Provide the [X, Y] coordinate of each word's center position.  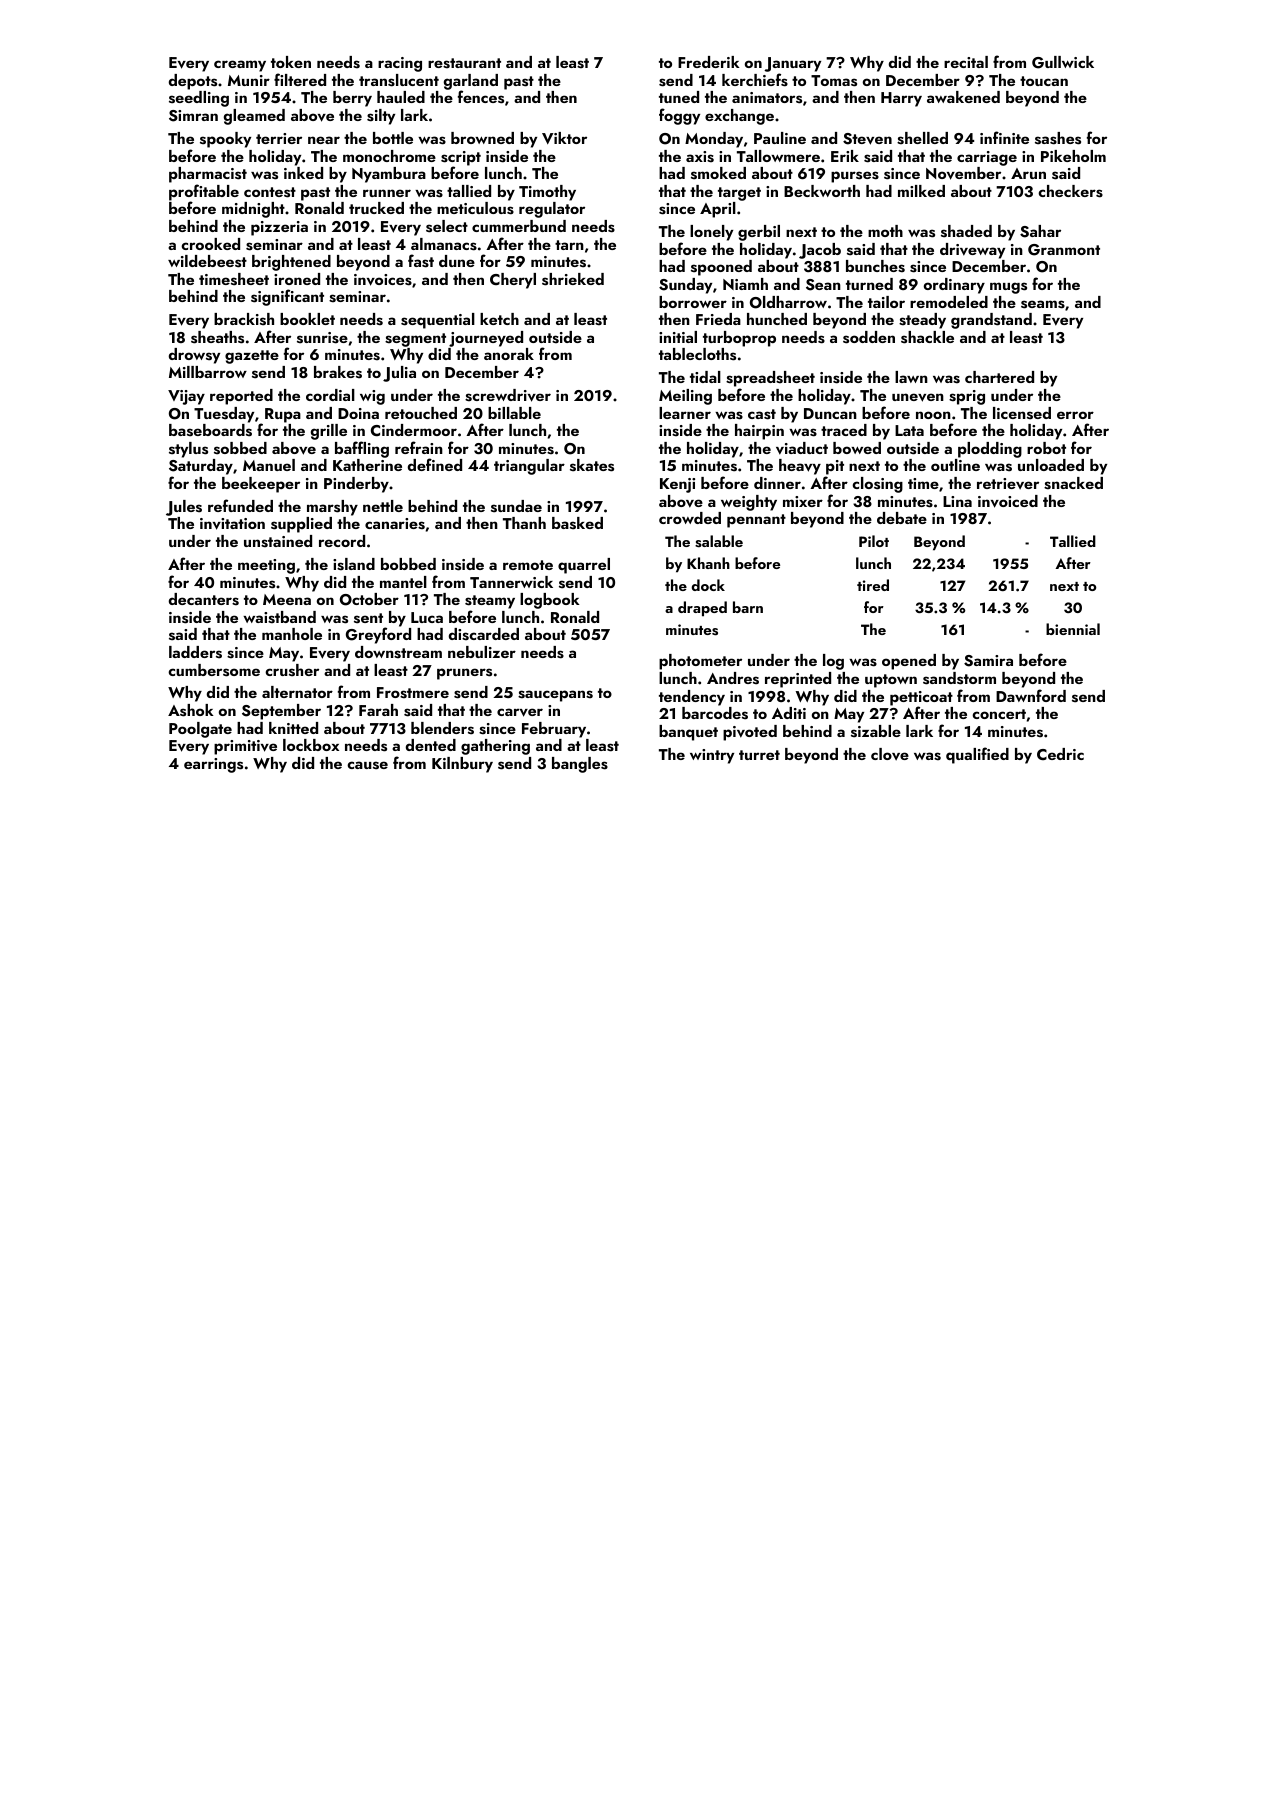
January [792, 64]
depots [193, 82]
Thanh [524, 523]
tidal [705, 377]
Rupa [283, 415]
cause [367, 765]
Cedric [1060, 754]
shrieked [573, 279]
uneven [918, 397]
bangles [580, 765]
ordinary [954, 286]
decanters [204, 599]
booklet [307, 319]
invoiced [1008, 501]
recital [966, 62]
